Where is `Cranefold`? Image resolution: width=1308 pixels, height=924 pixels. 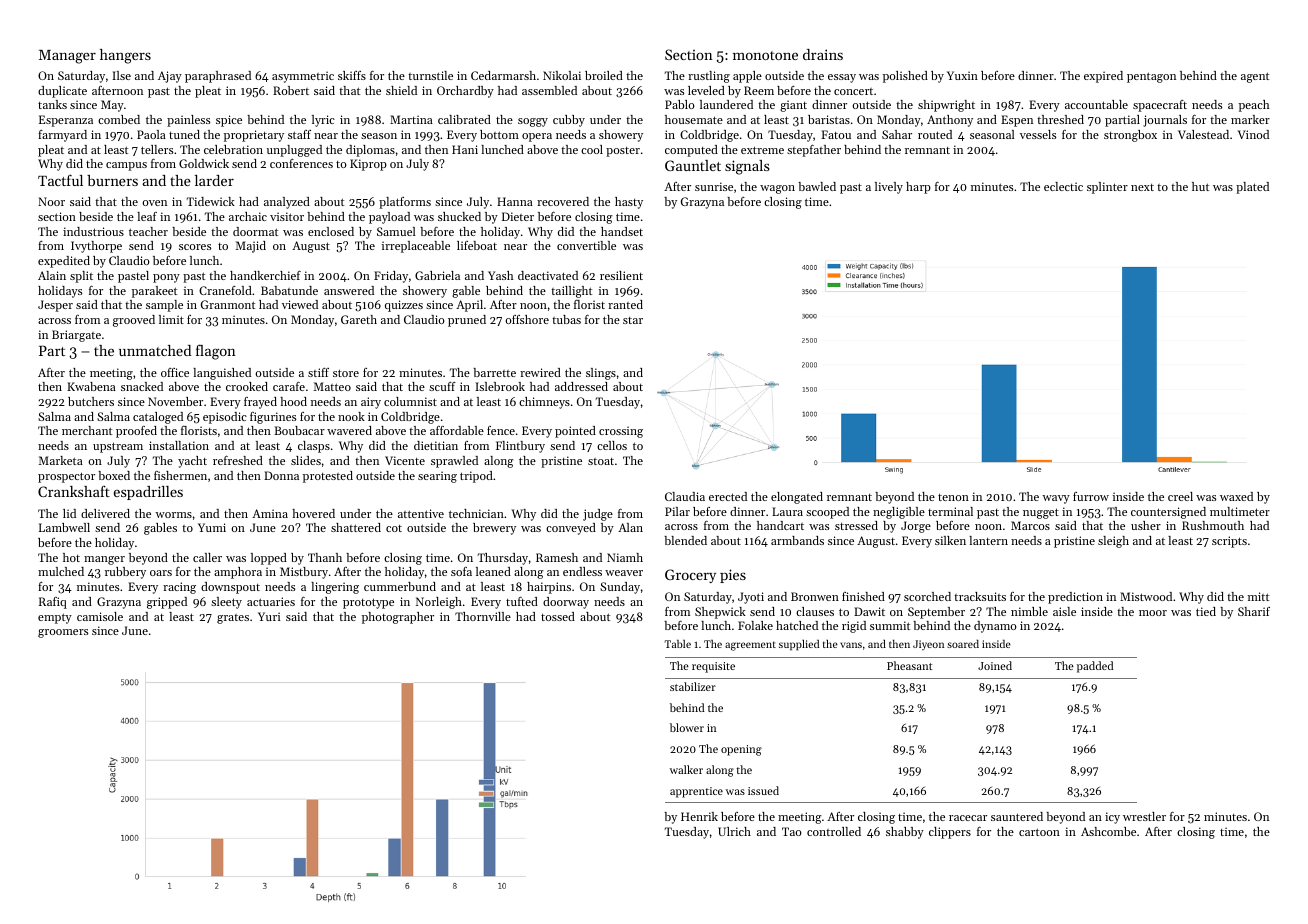
Cranefold is located at coordinates (225, 290).
